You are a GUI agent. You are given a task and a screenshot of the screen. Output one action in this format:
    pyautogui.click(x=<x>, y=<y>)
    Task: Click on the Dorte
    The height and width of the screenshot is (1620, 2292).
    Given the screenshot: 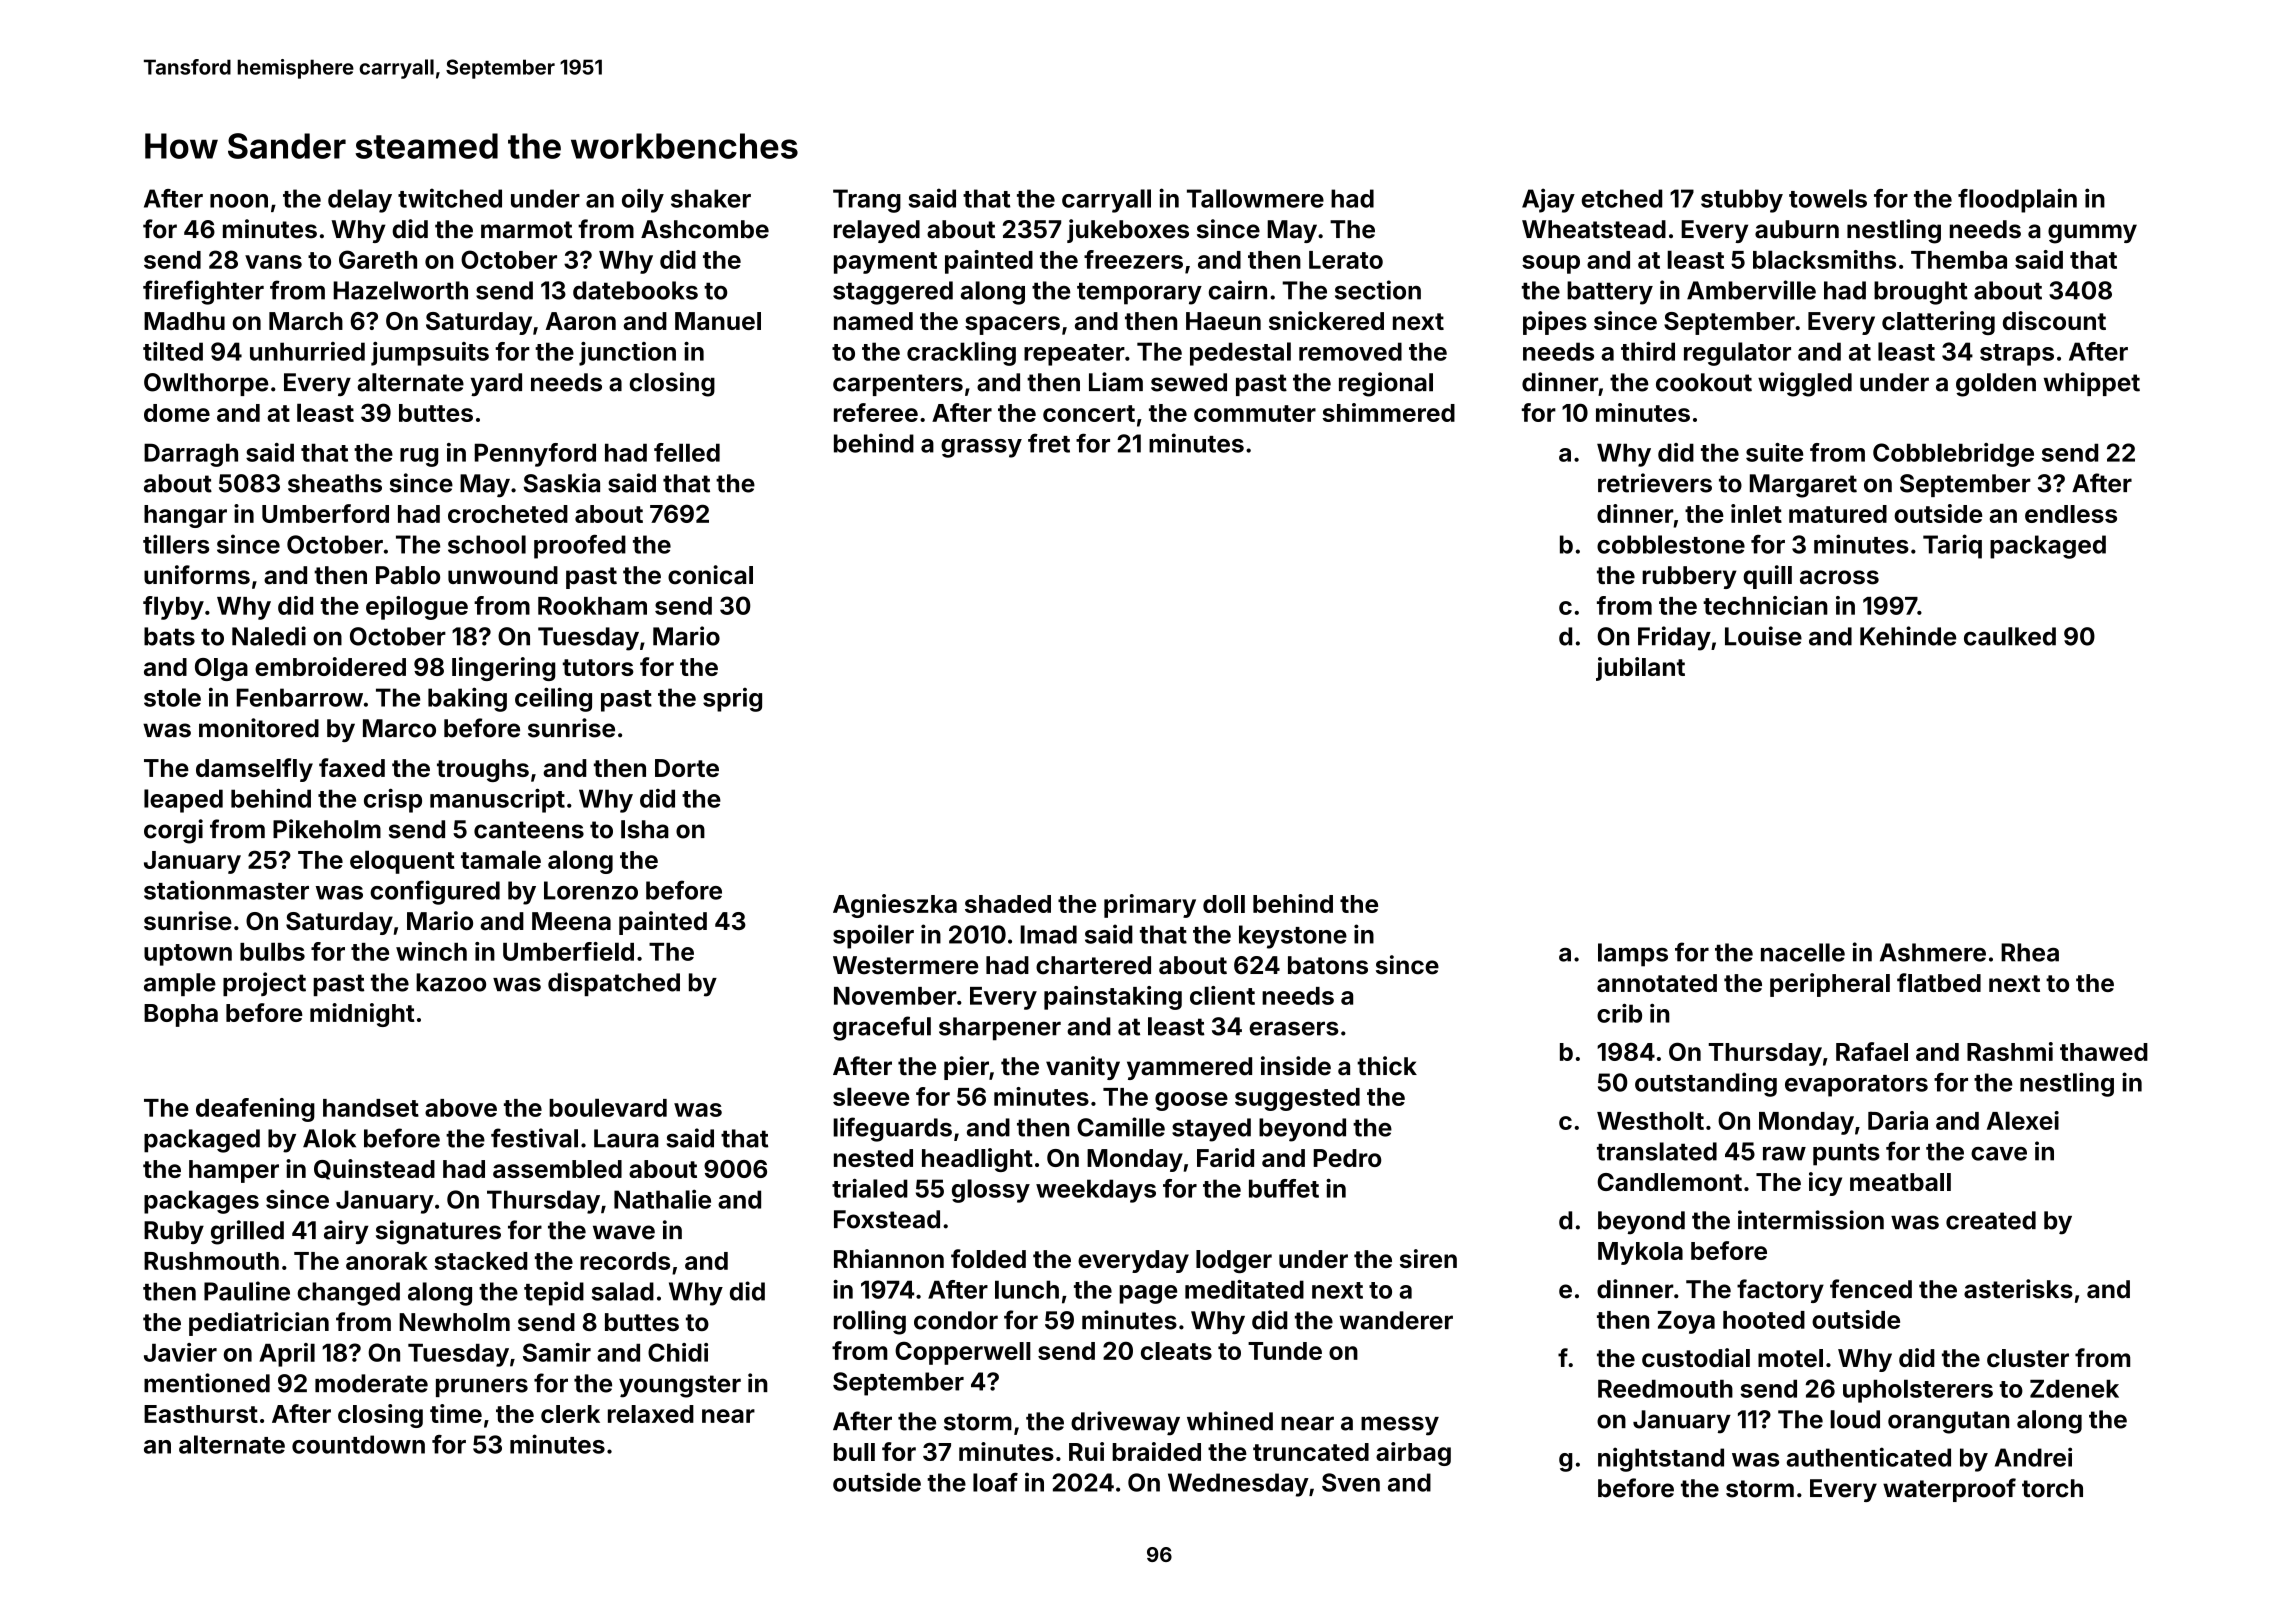 What is the action you would take?
    pyautogui.click(x=687, y=768)
